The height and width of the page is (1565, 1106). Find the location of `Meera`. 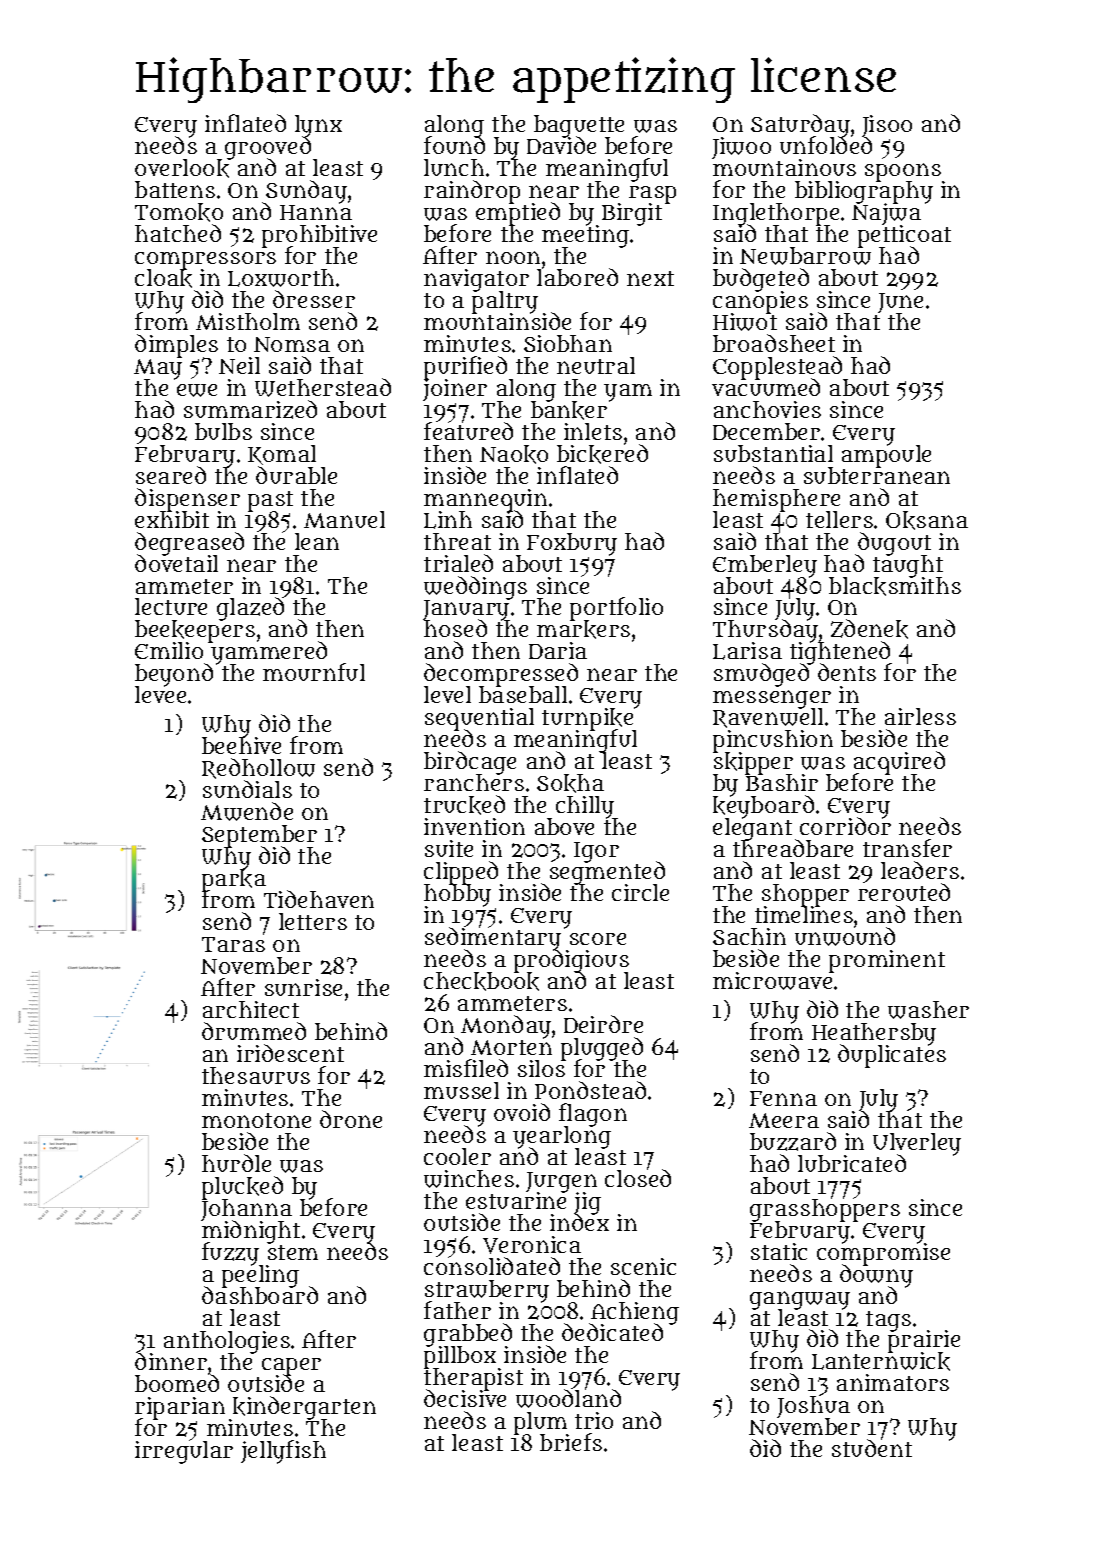

Meera is located at coordinates (784, 1120).
